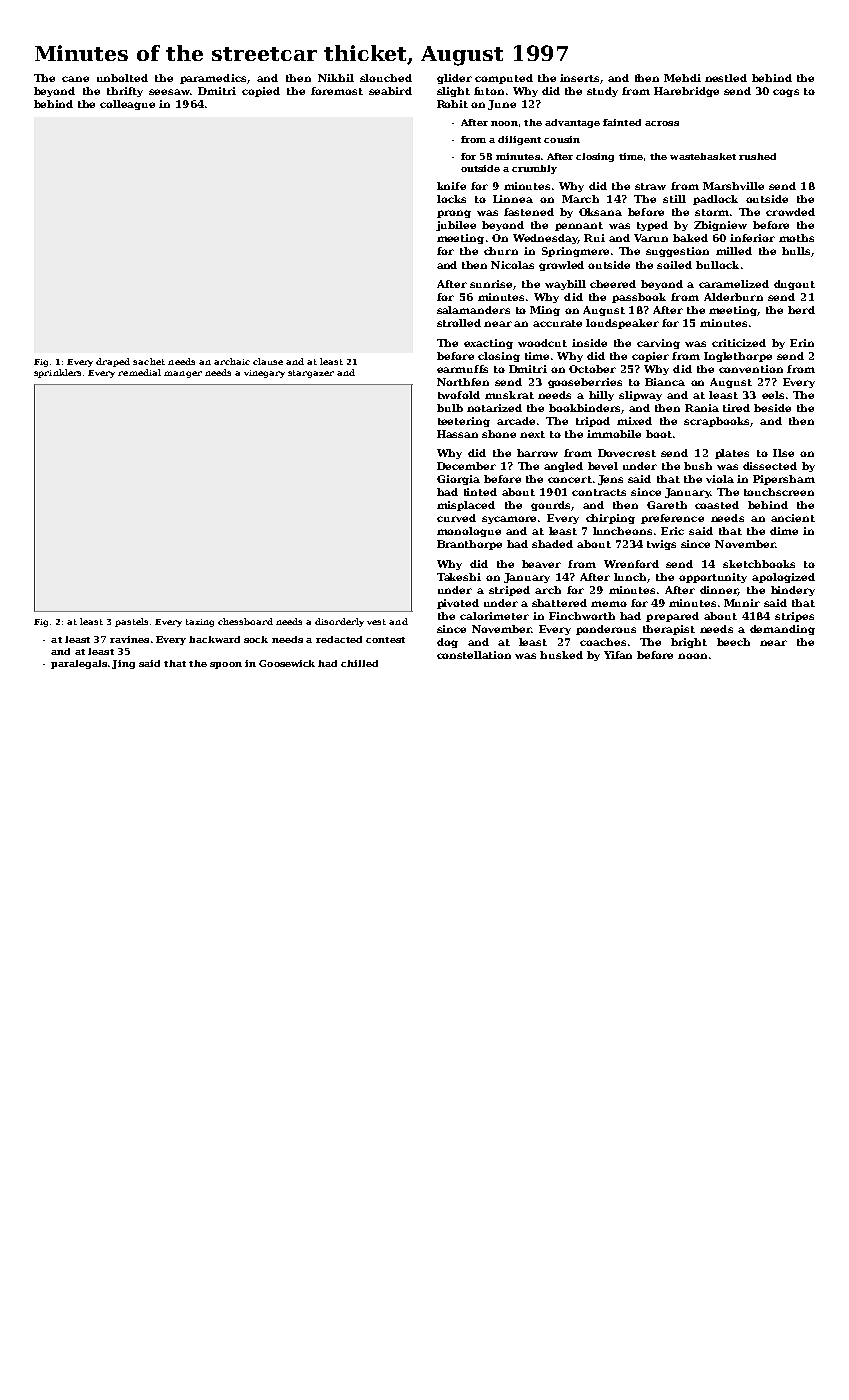  What do you see at coordinates (359, 663) in the screenshot?
I see `chilled` at bounding box center [359, 663].
